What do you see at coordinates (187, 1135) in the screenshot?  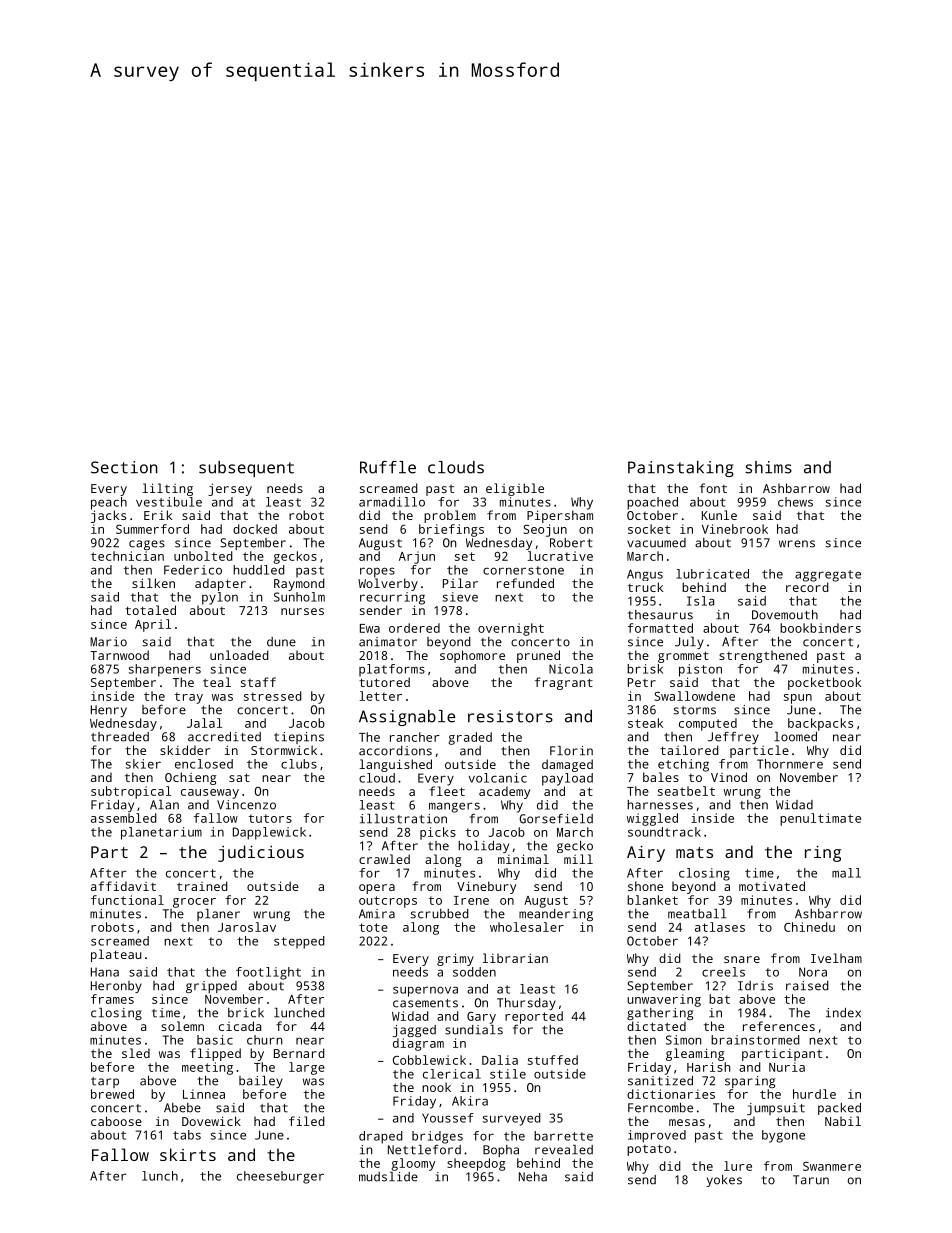 I see `tabs` at bounding box center [187, 1135].
